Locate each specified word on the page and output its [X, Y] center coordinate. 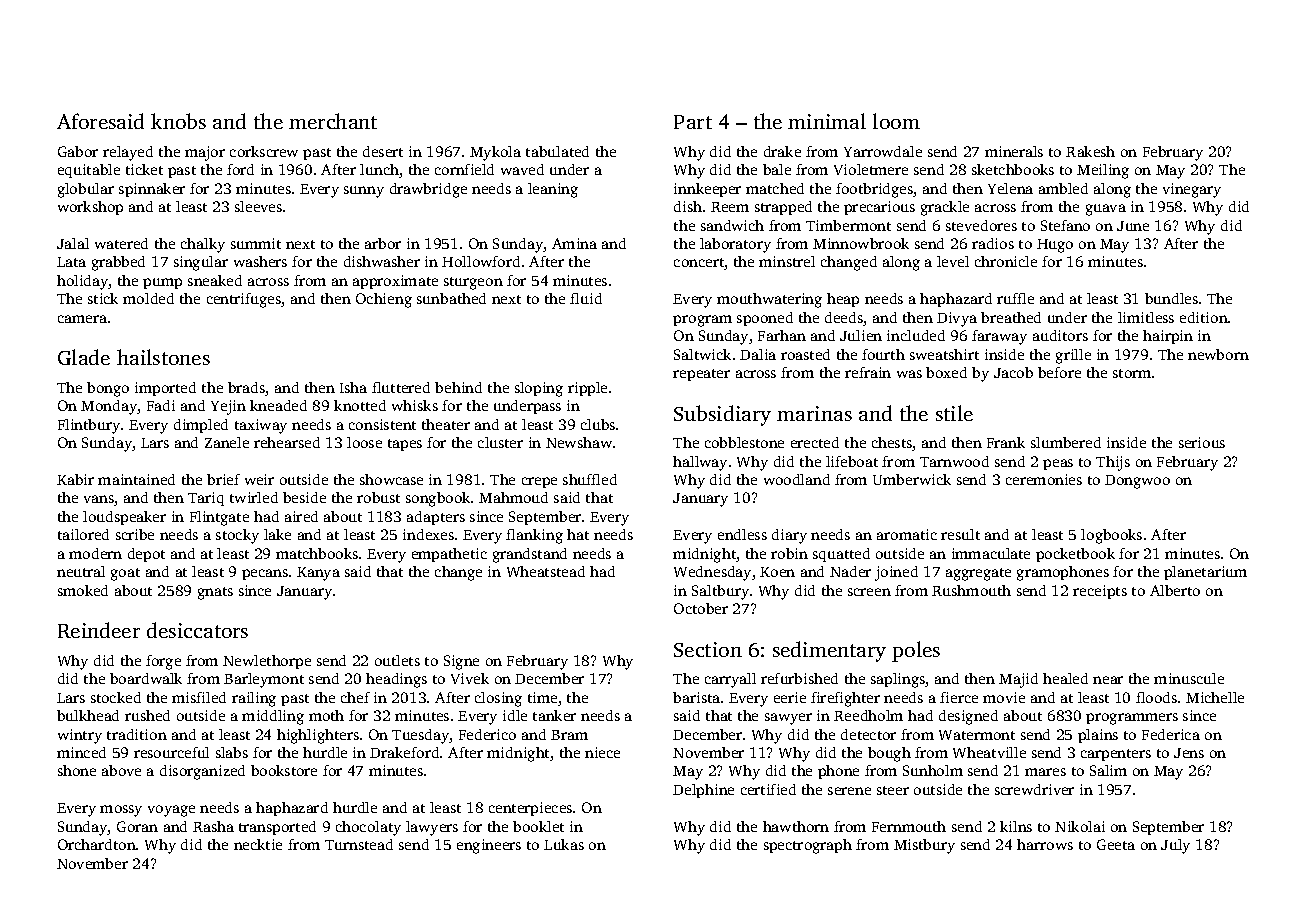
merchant [333, 121]
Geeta [1116, 844]
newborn [1218, 354]
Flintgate [219, 518]
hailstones [163, 357]
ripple [587, 389]
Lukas [564, 844]
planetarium [1205, 573]
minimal [827, 121]
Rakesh [1090, 151]
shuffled [590, 479]
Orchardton [97, 844]
